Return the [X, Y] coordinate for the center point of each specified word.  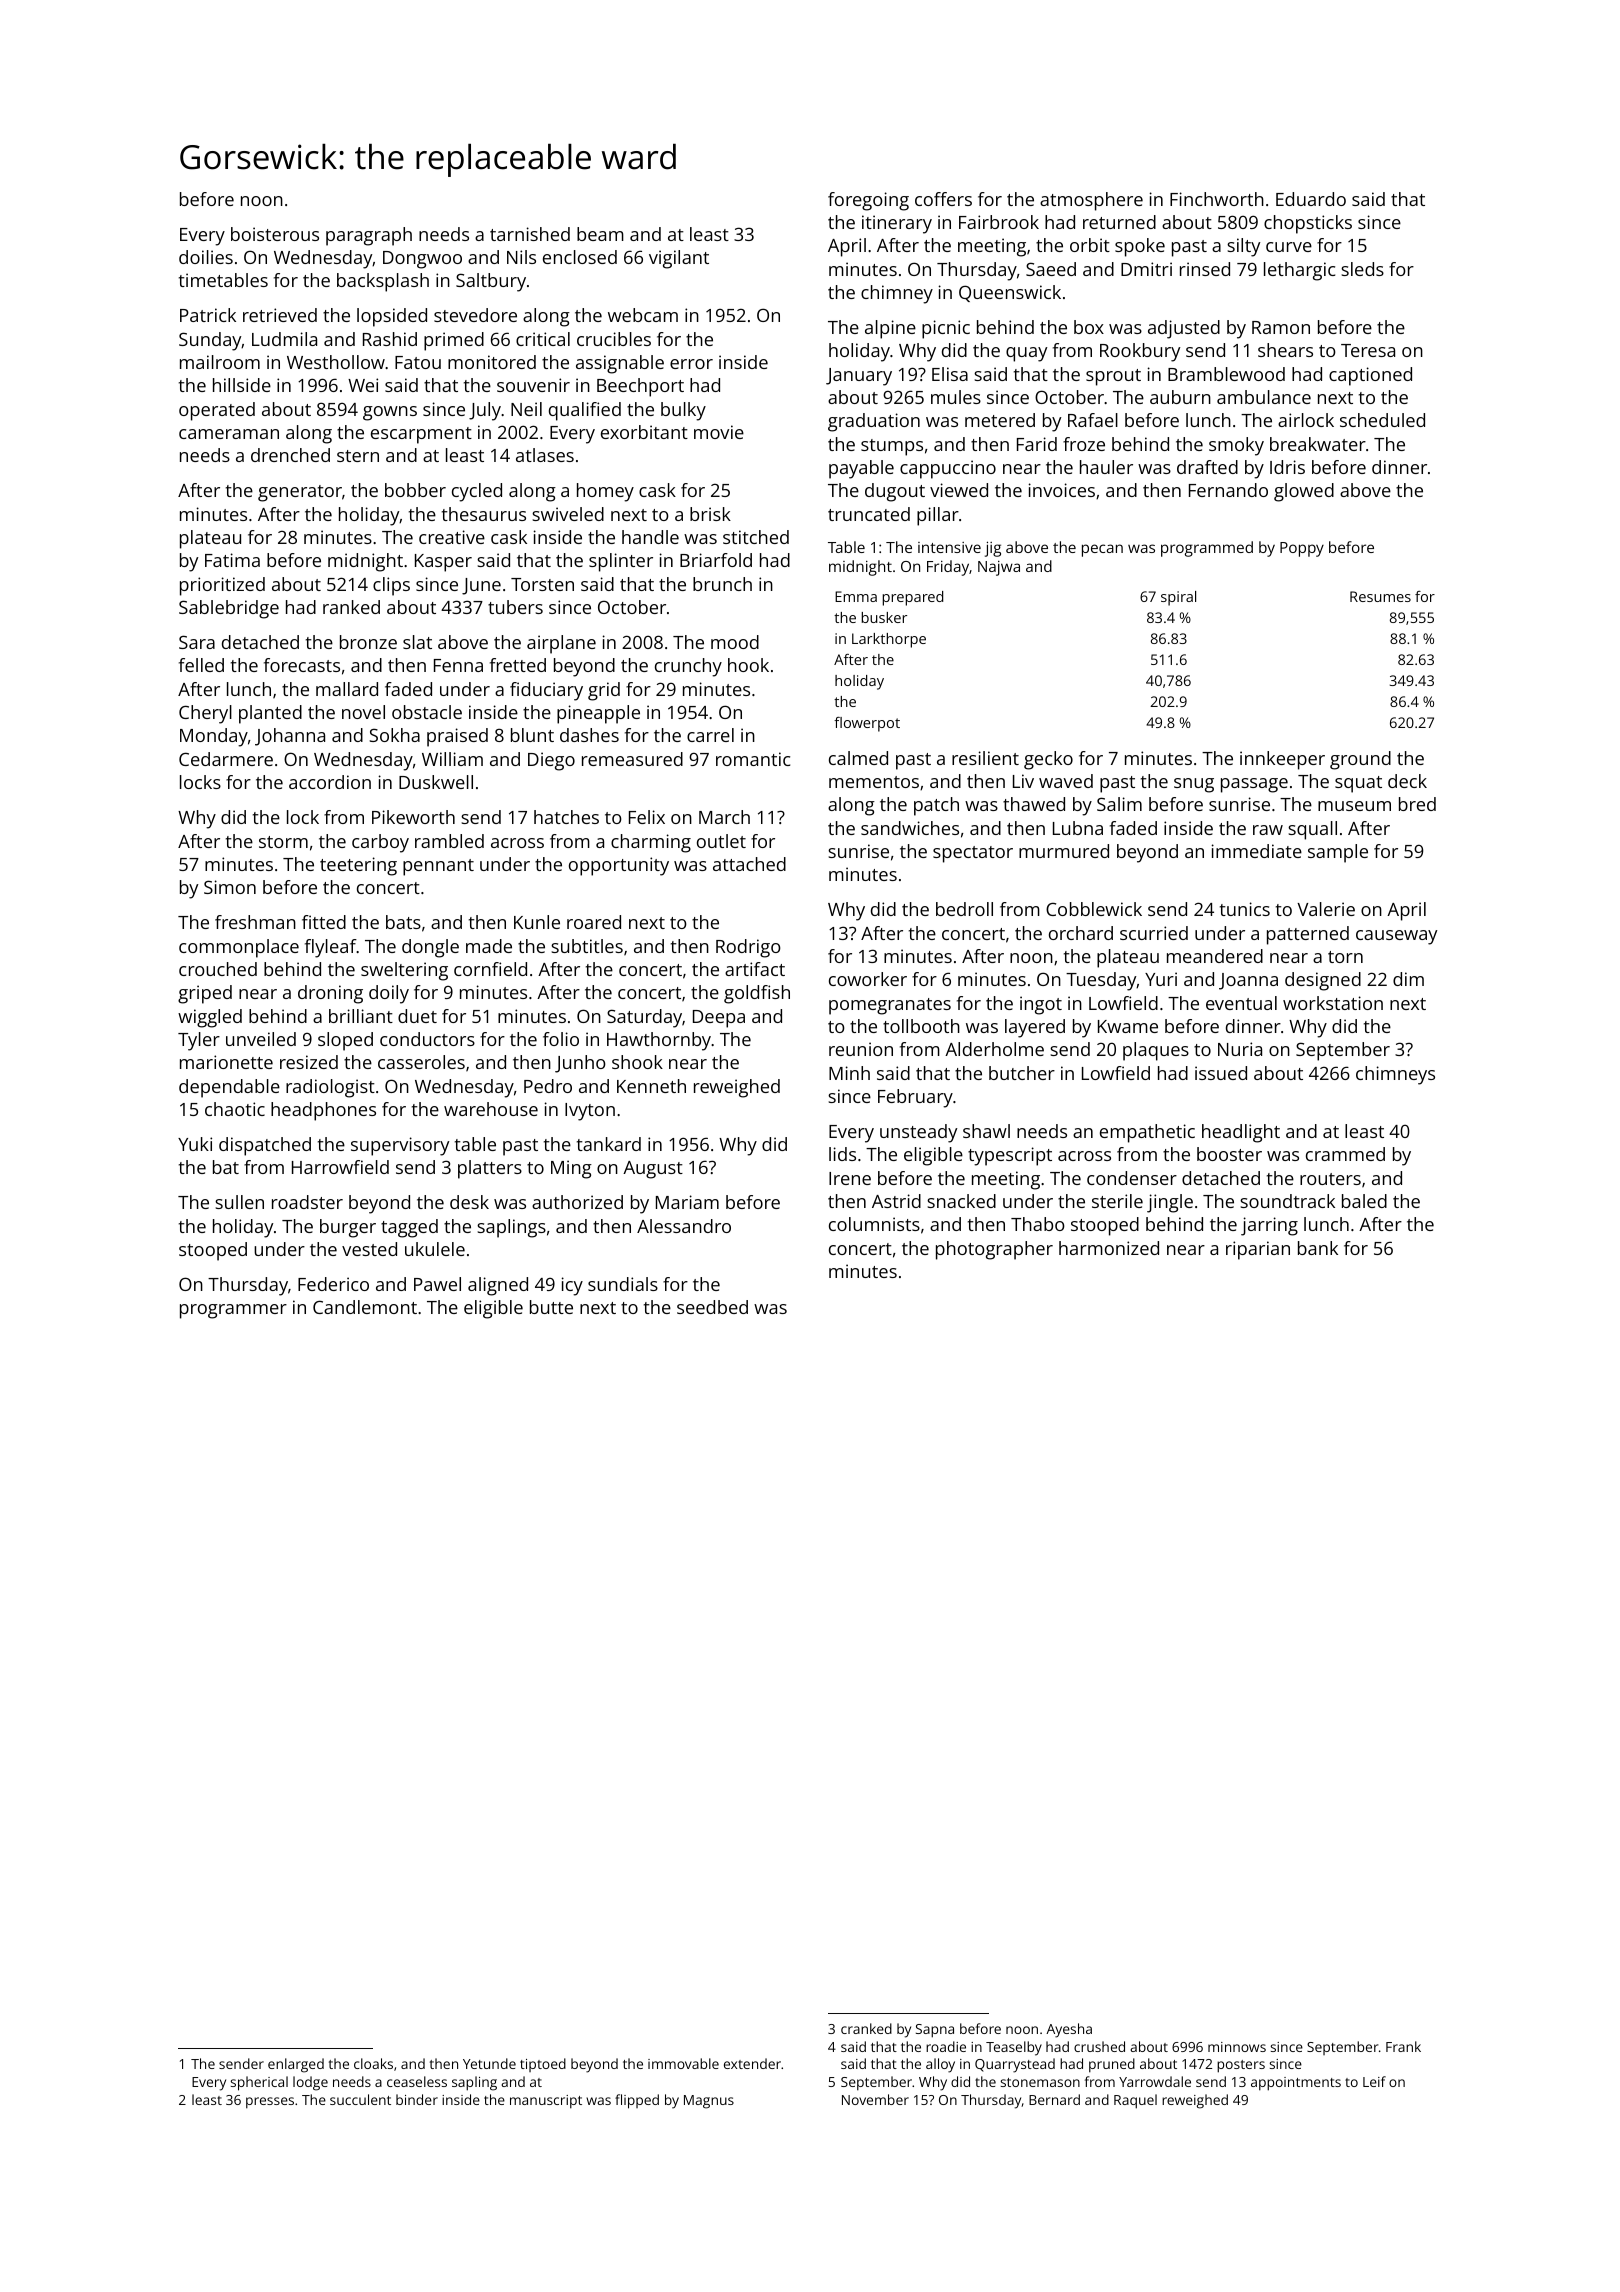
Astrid [896, 1201]
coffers [943, 199]
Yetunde [489, 2063]
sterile [1117, 1201]
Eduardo [1311, 199]
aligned [498, 1286]
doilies [206, 257]
